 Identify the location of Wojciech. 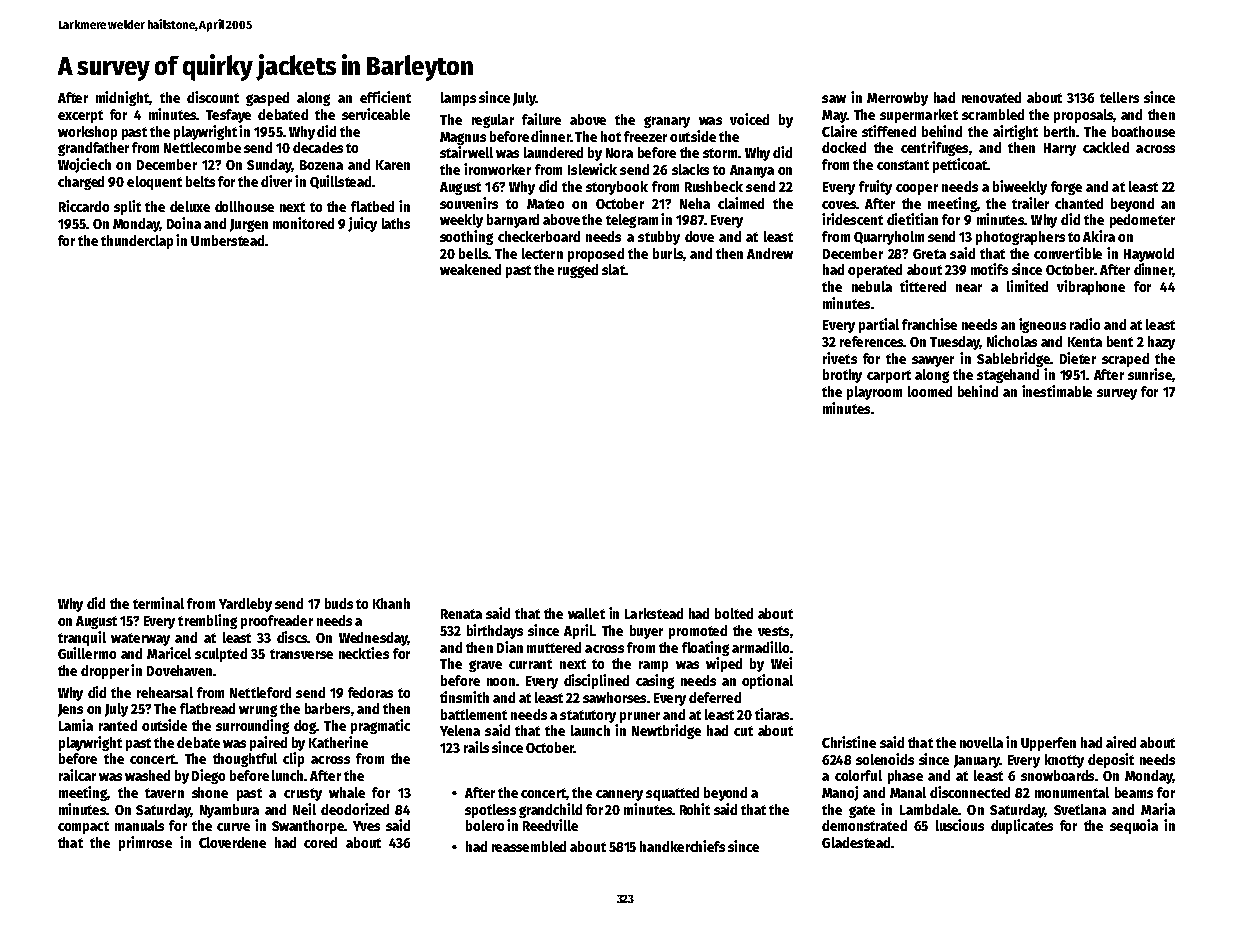
(84, 165).
